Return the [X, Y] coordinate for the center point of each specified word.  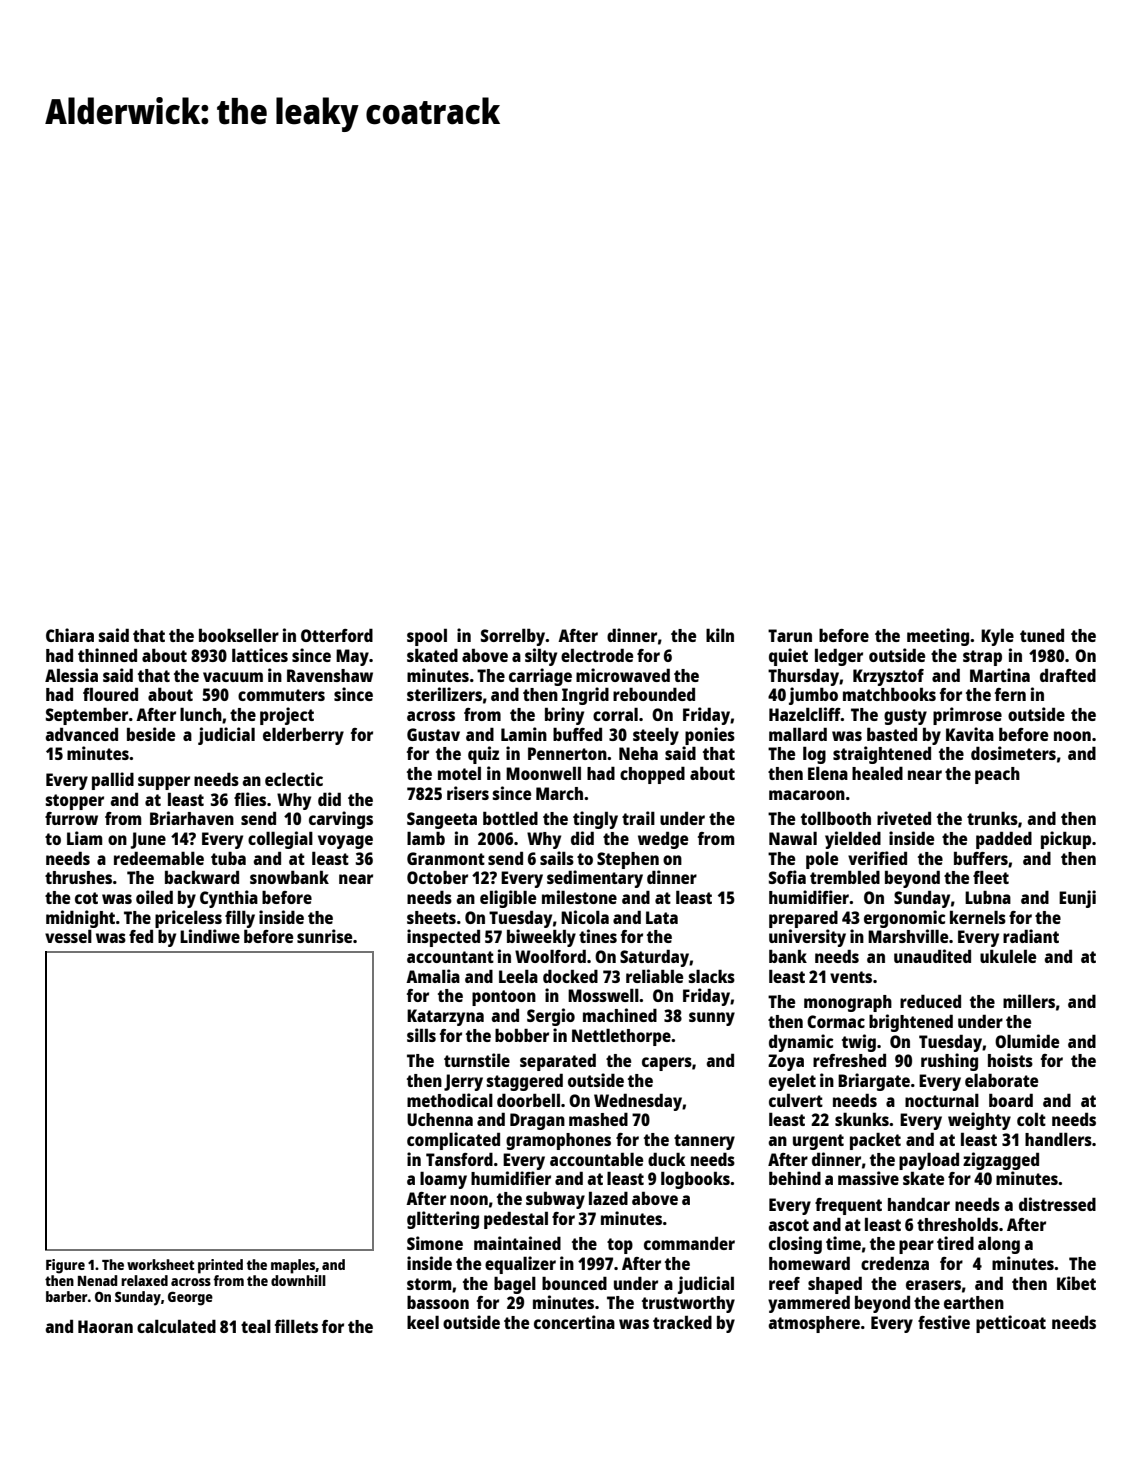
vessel [68, 936]
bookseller [239, 635]
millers [1029, 1001]
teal [256, 1326]
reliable [654, 976]
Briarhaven [192, 818]
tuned [1042, 635]
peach [997, 775]
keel [423, 1322]
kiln [720, 635]
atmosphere [814, 1324]
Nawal [793, 838]
